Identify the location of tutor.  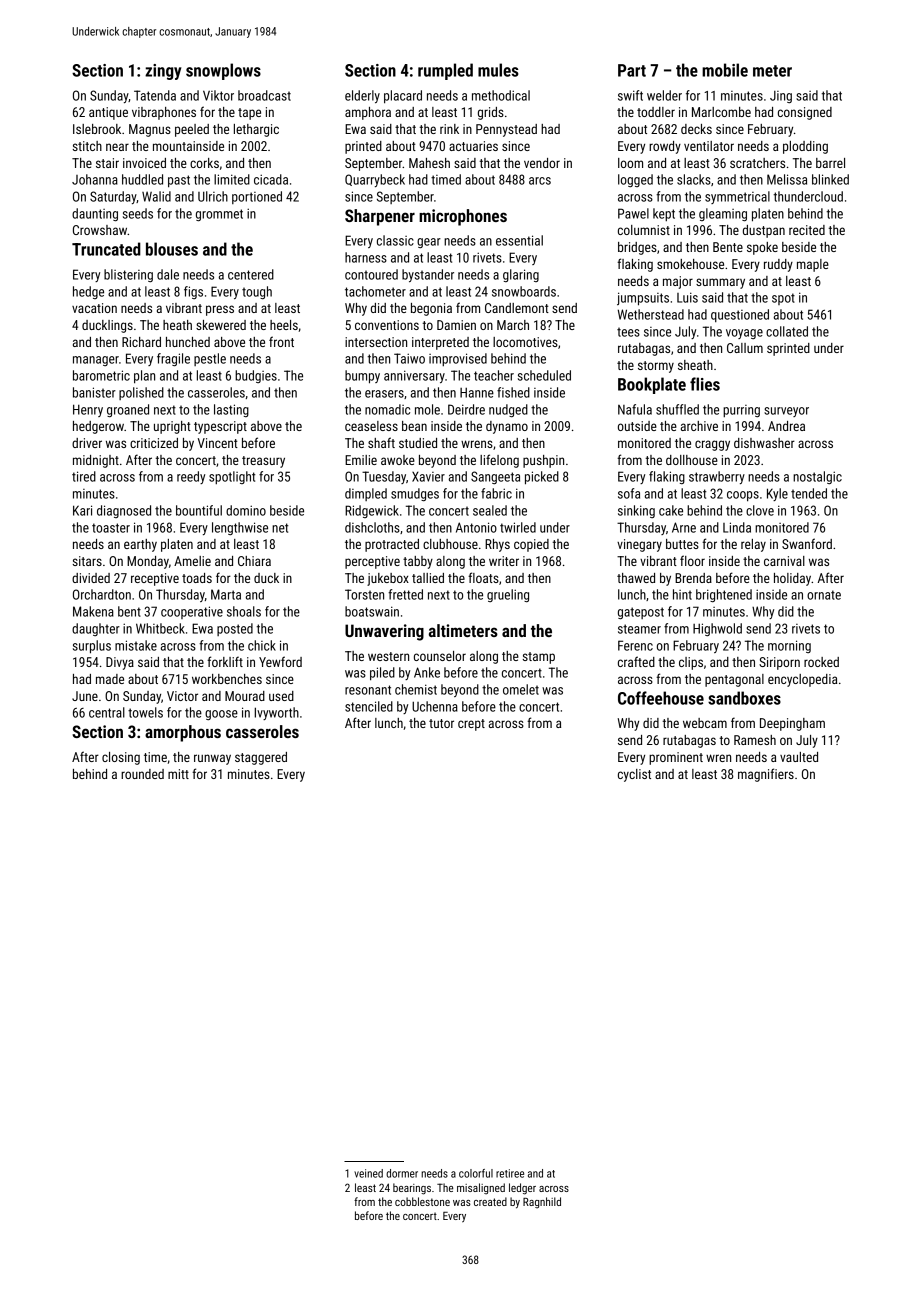
(441, 723).
